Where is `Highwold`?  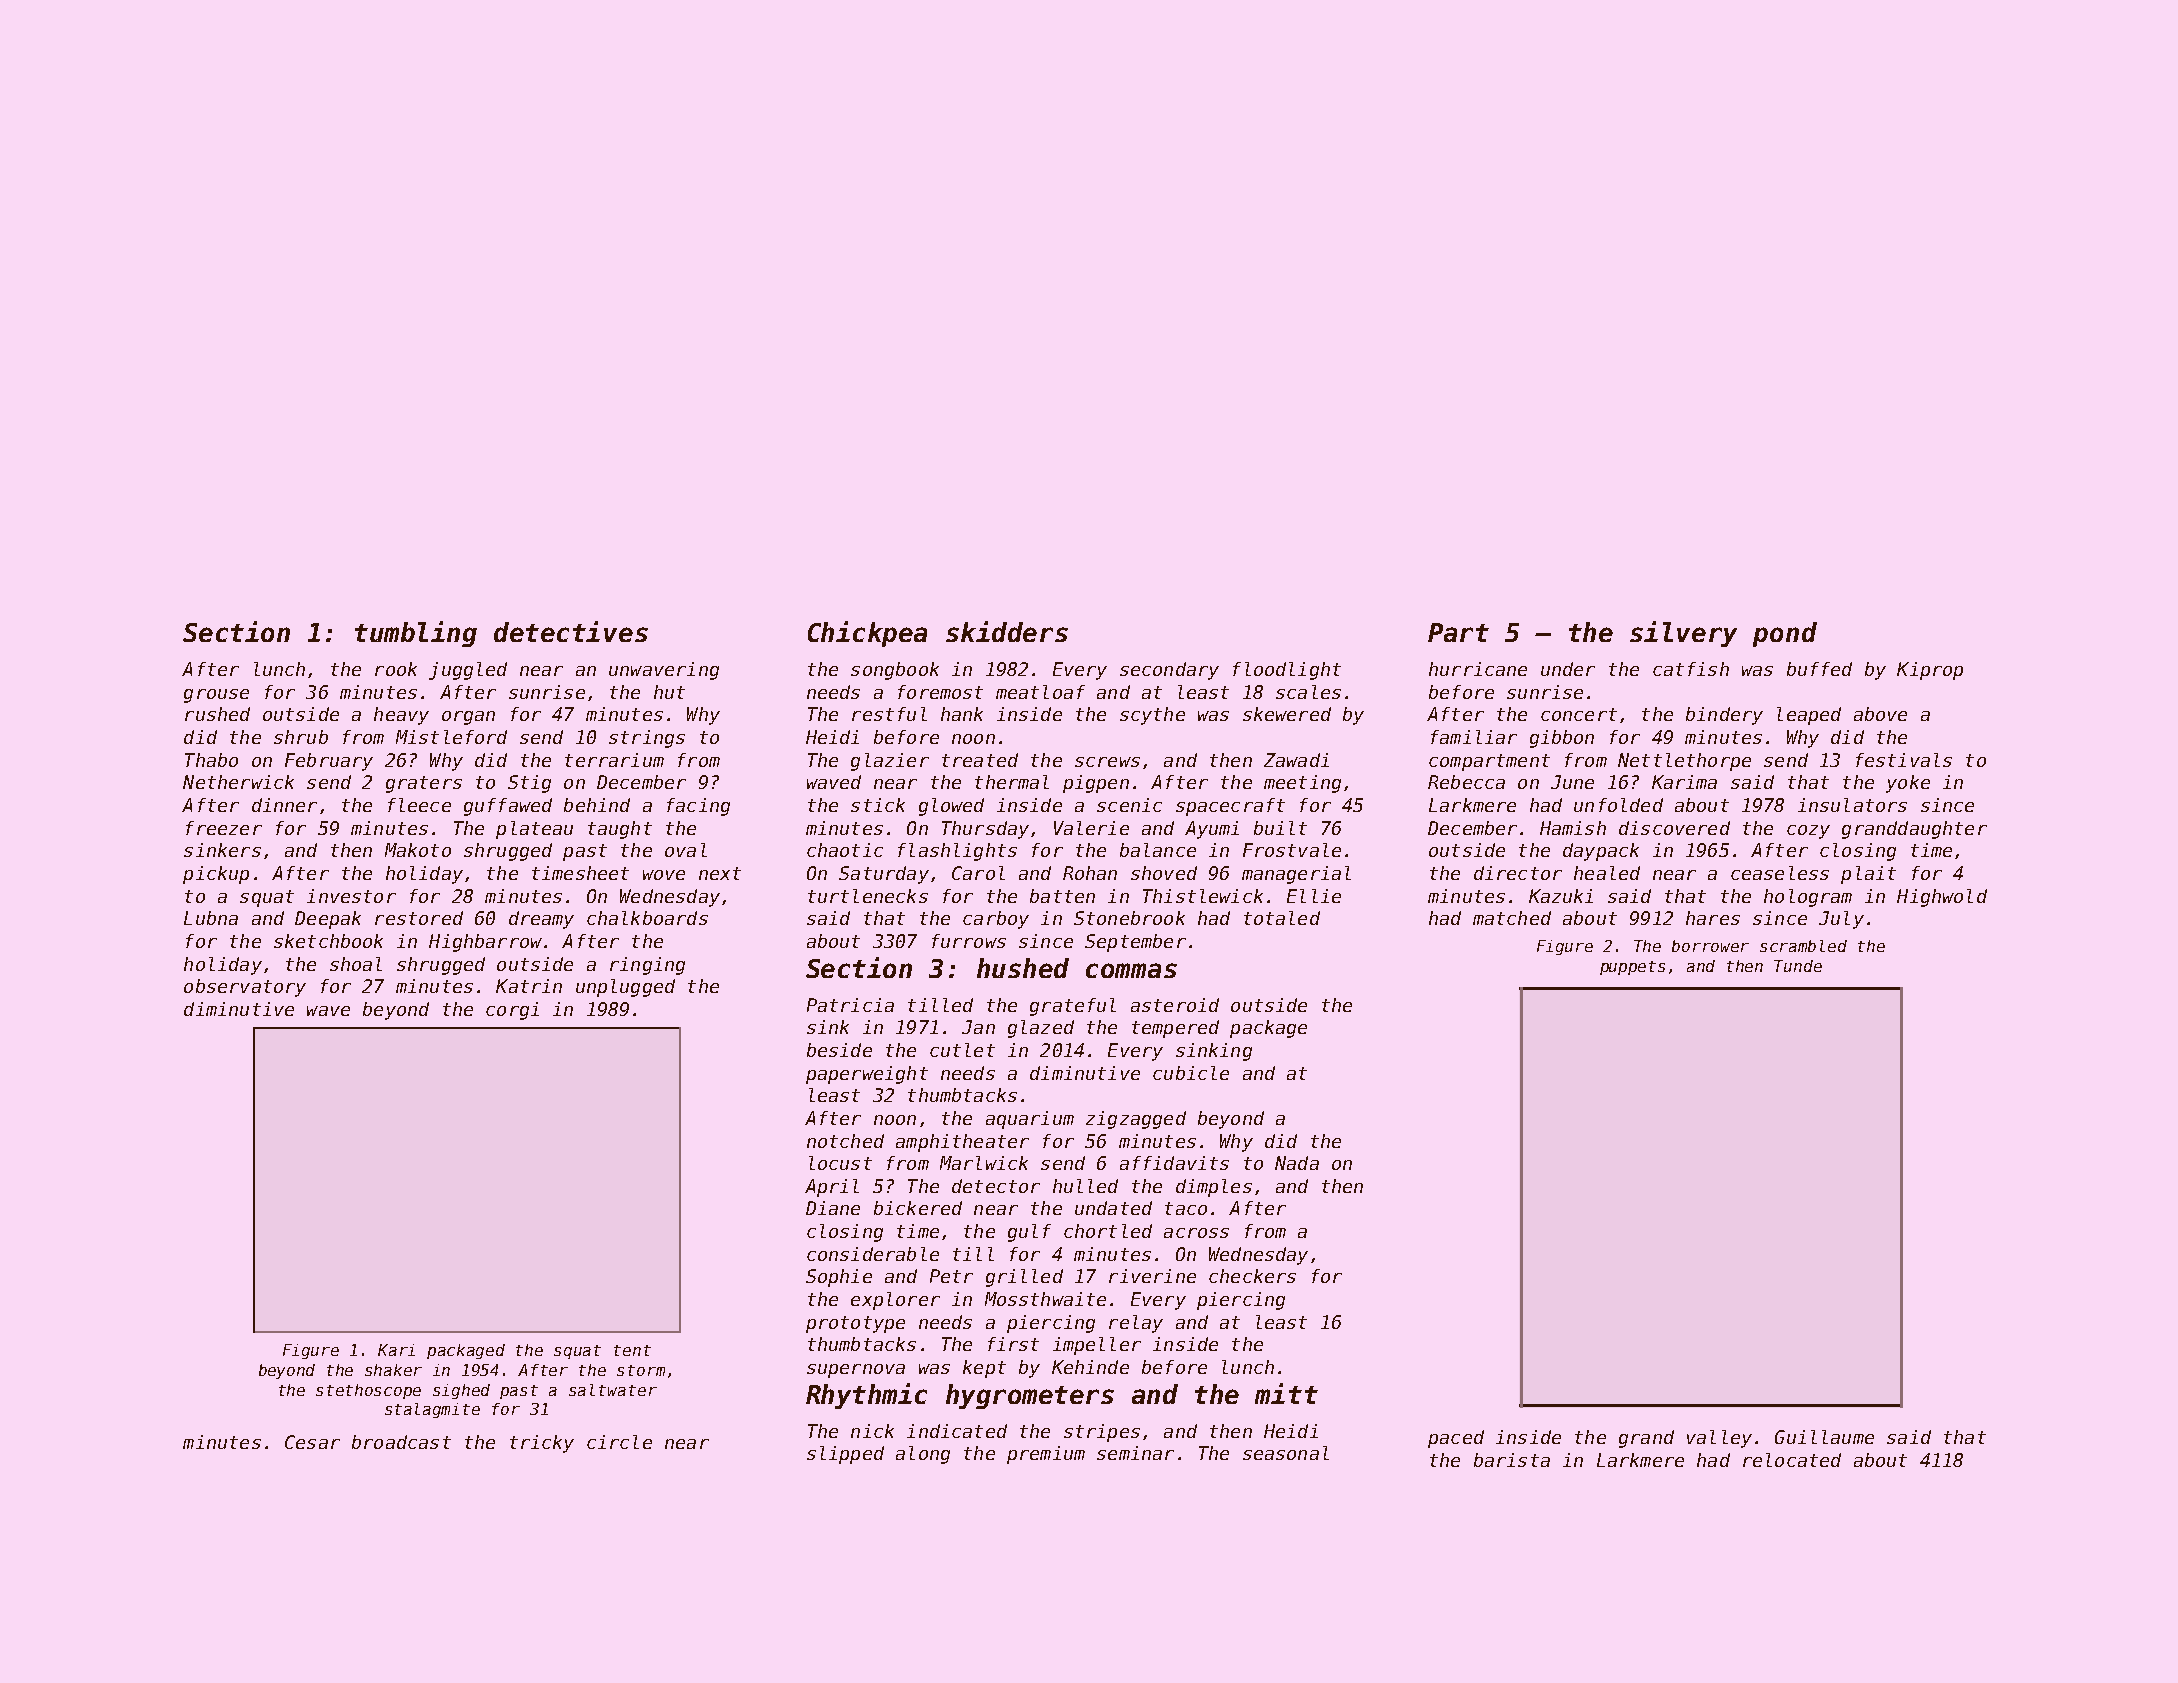
Highwold is located at coordinates (1942, 898).
